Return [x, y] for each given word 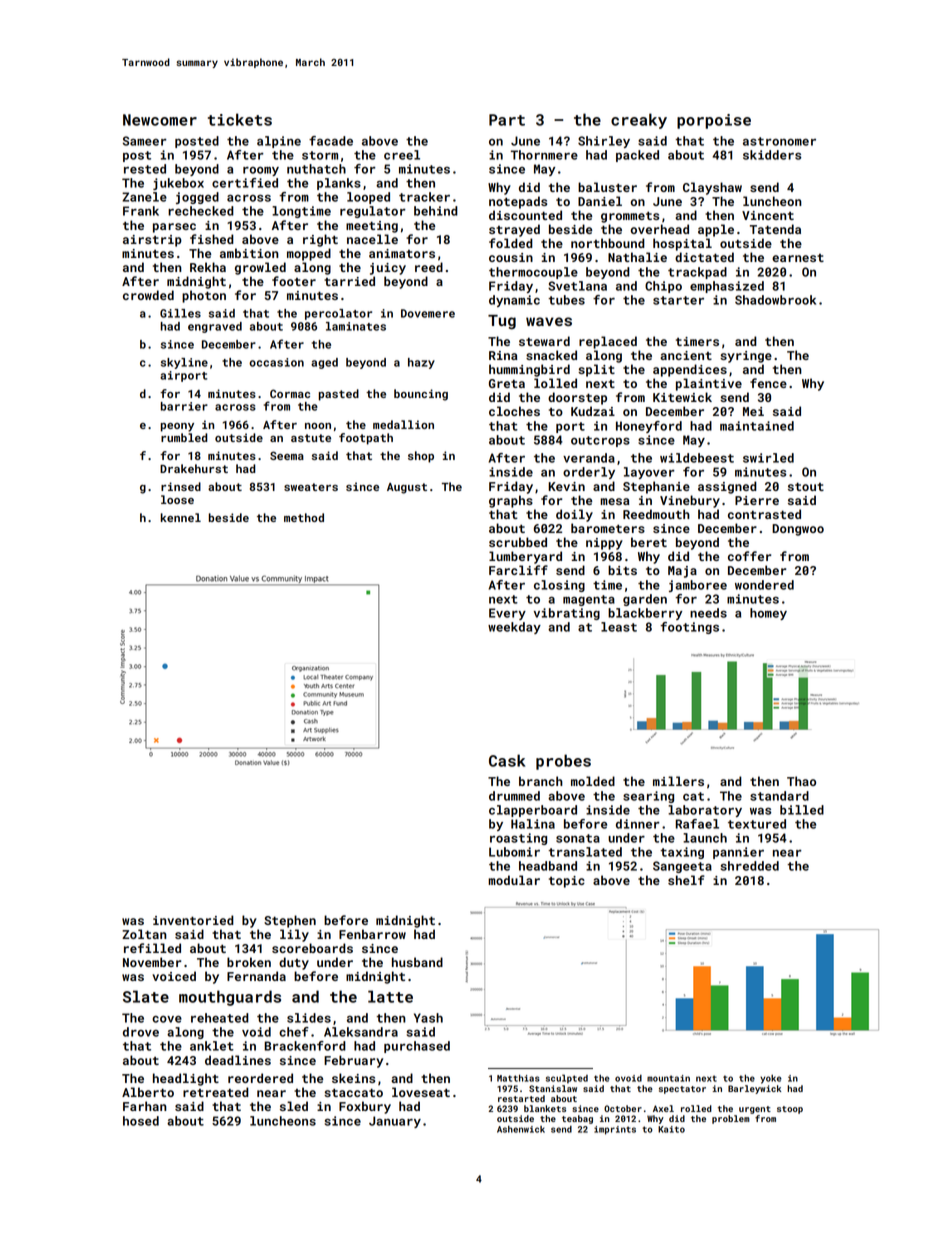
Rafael [697, 824]
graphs [511, 501]
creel [402, 155]
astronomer [779, 141]
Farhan [145, 1106]
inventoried [193, 920]
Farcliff [518, 570]
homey [768, 614]
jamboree [698, 586]
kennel [181, 517]
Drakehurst [194, 468]
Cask [507, 760]
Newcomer [160, 120]
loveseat [421, 1092]
